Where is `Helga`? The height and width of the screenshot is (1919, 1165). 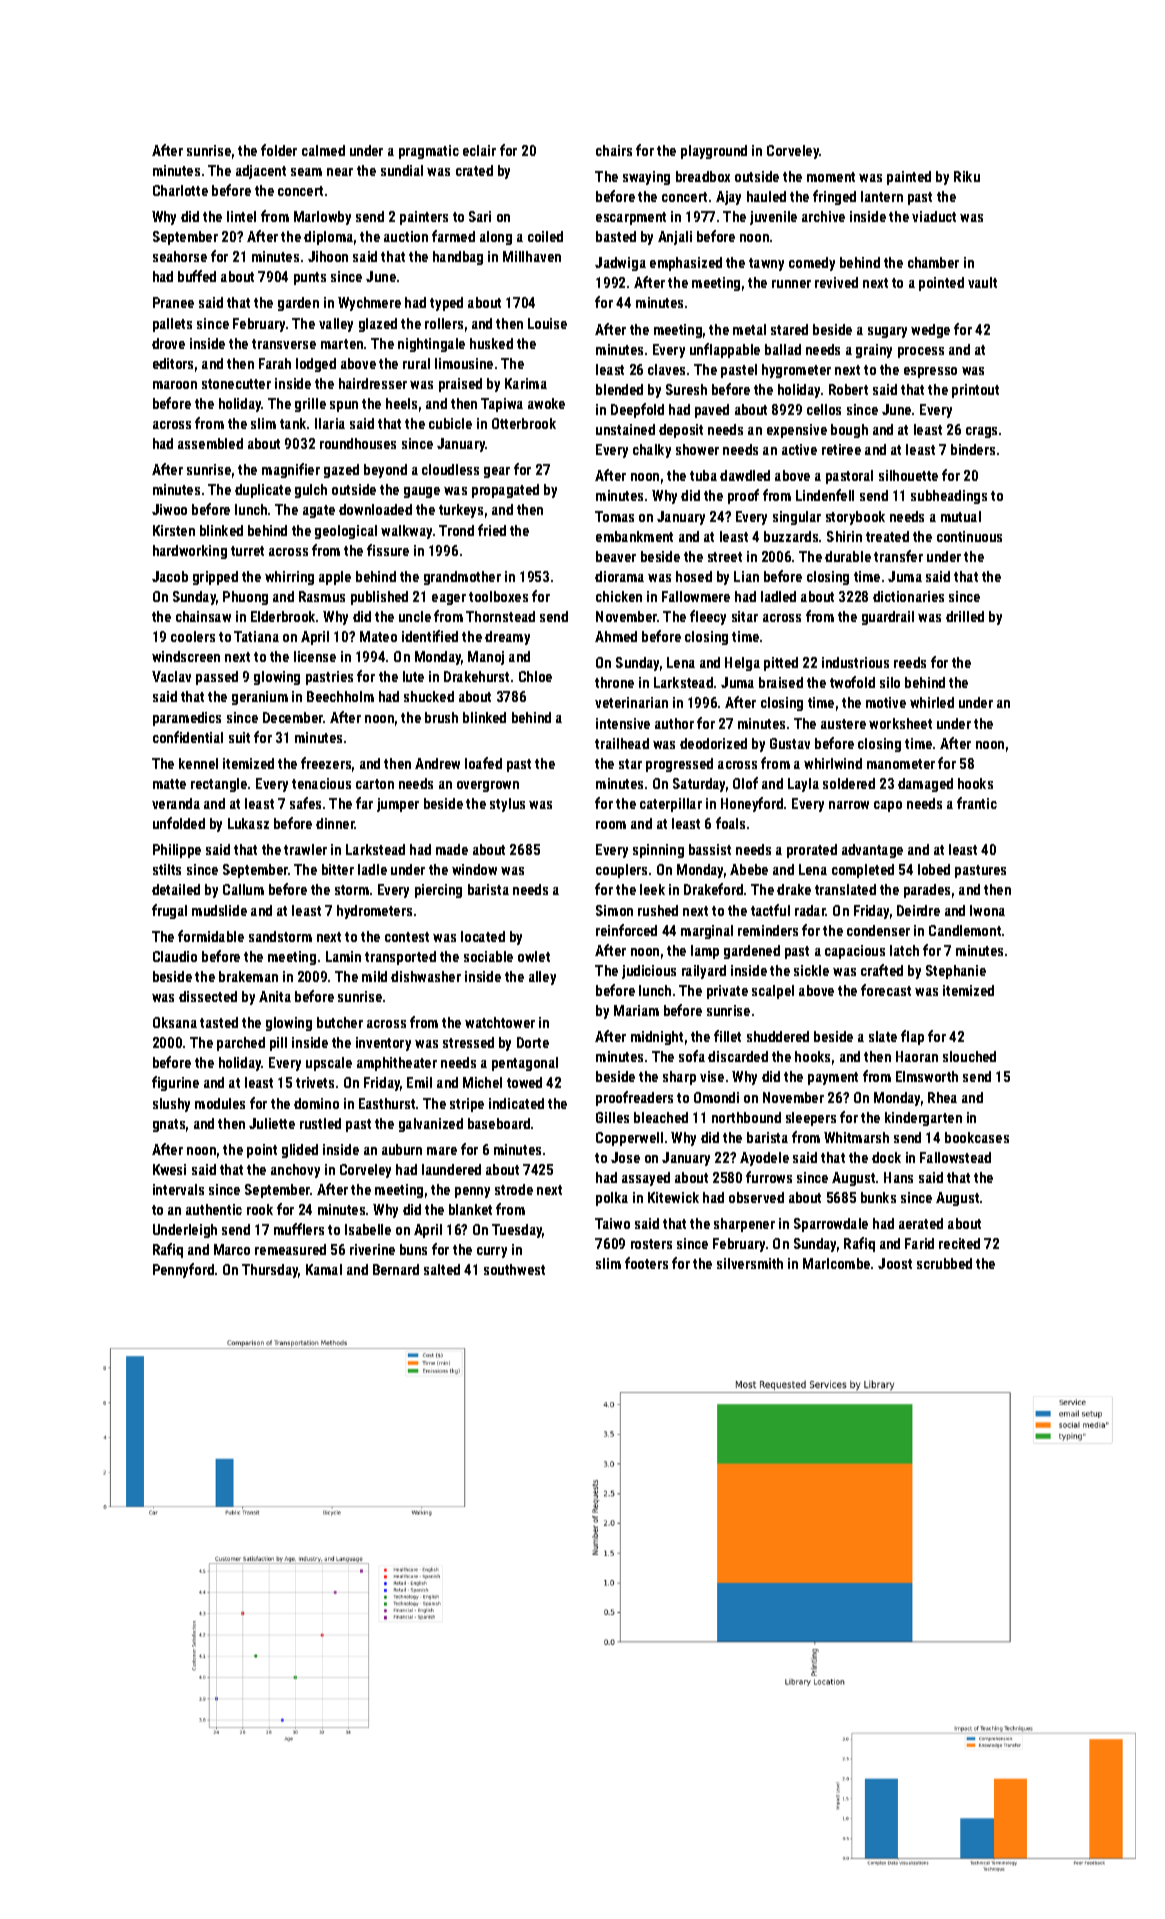 Helga is located at coordinates (742, 664).
